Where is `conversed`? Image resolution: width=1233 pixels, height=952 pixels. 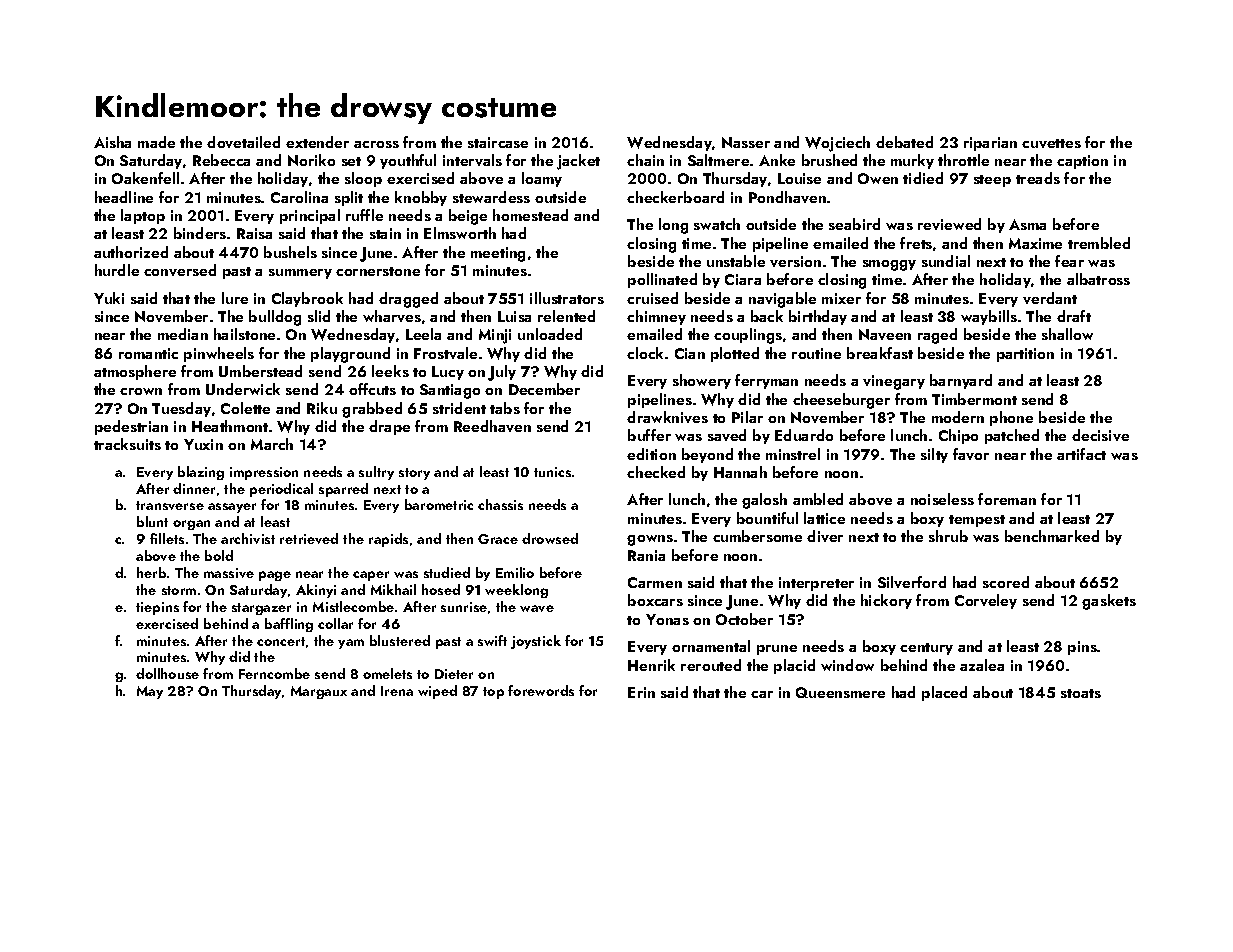
conversed is located at coordinates (180, 270).
